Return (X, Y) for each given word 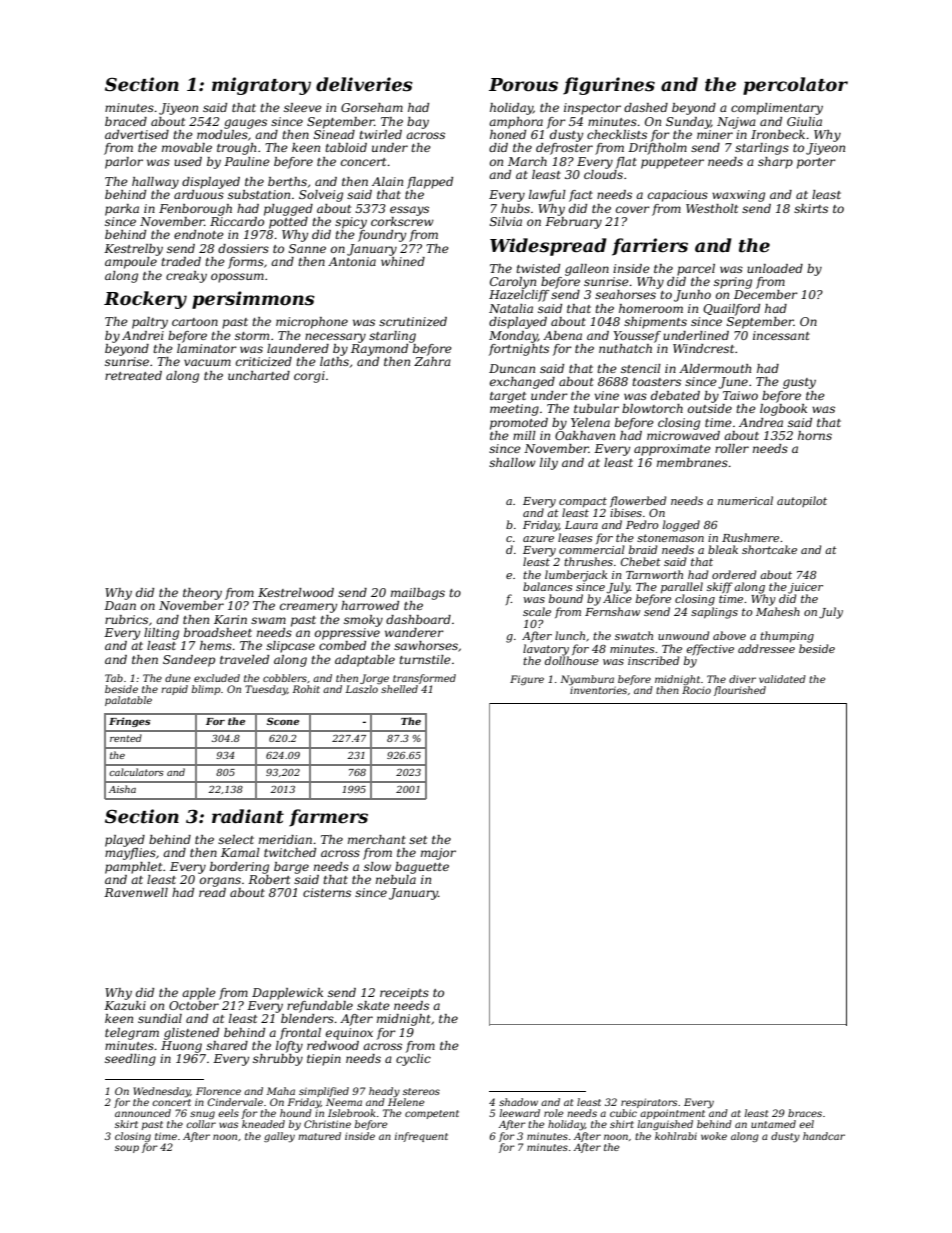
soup (127, 1149)
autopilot (802, 501)
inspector (592, 109)
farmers (328, 818)
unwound (683, 635)
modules (222, 134)
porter (816, 163)
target (508, 397)
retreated (133, 375)
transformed (424, 679)
